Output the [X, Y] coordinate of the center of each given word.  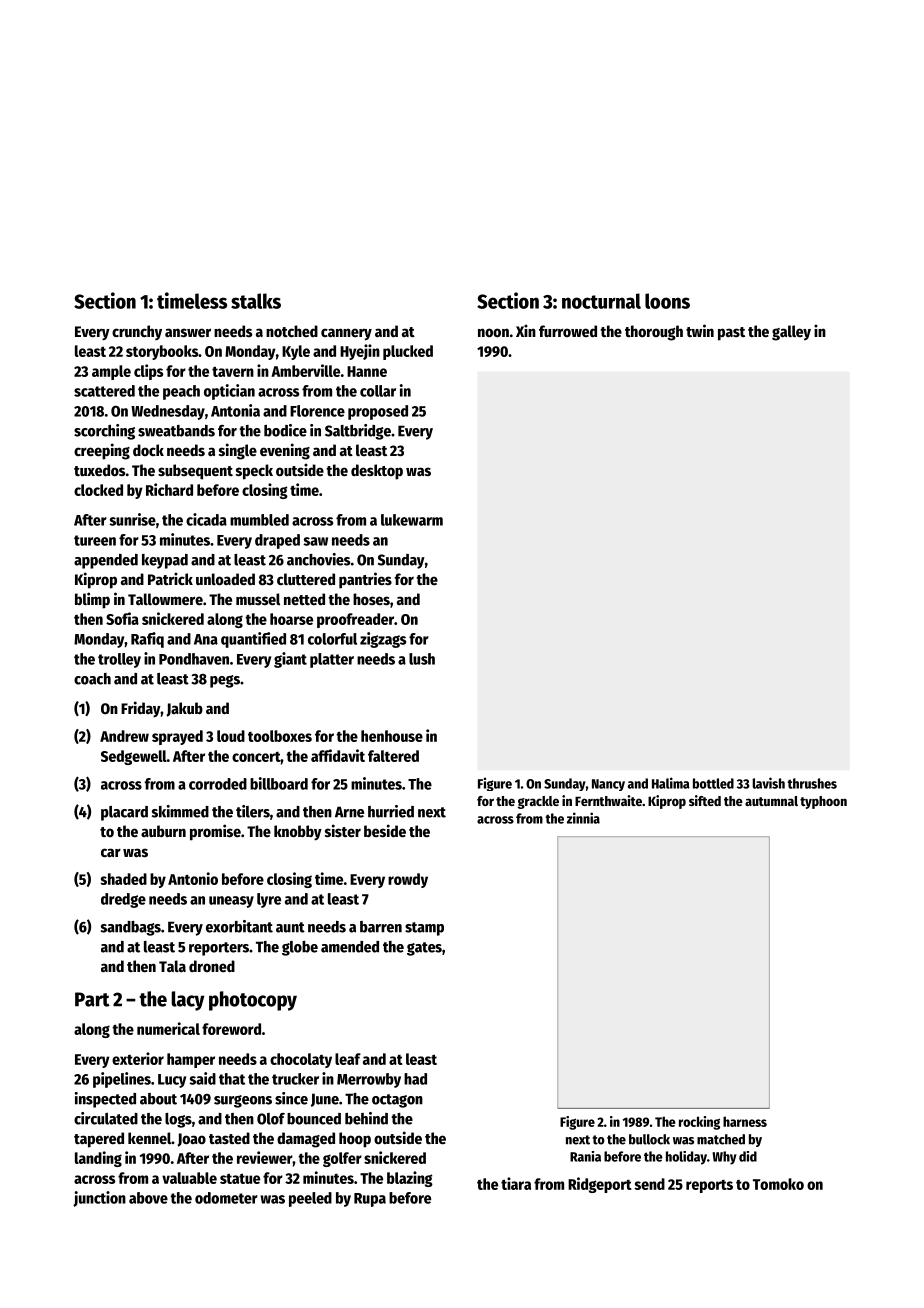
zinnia [583, 818]
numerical [168, 1028]
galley [791, 333]
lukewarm [412, 520]
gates [424, 949]
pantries [365, 580]
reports [709, 1186]
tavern [233, 371]
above [148, 1198]
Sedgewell [134, 757]
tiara [516, 1183]
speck [254, 472]
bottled [713, 783]
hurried [391, 811]
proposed [378, 412]
